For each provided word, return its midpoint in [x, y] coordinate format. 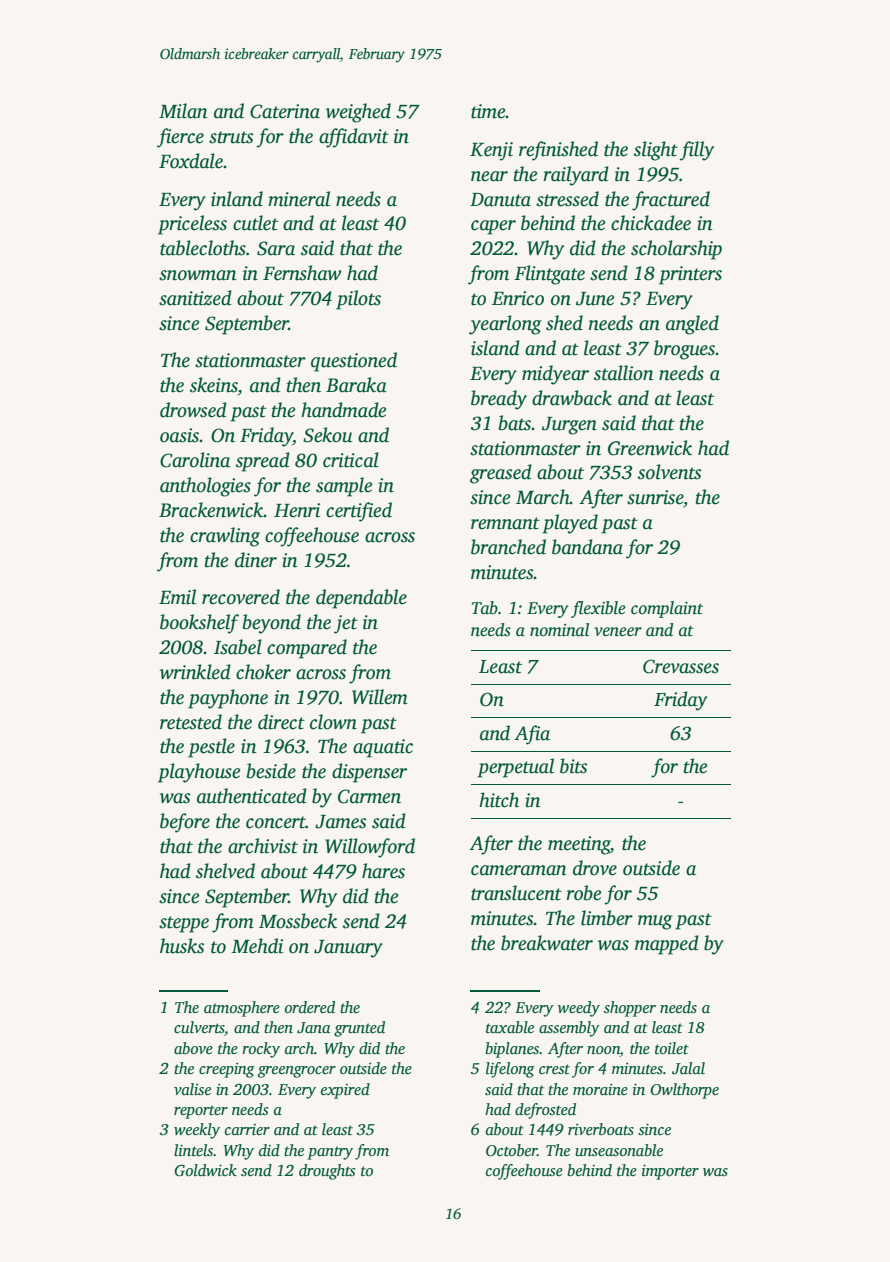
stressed [567, 199]
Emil [177, 597]
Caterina [285, 111]
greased [501, 474]
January [348, 949]
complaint [667, 609]
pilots [358, 300]
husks [182, 946]
